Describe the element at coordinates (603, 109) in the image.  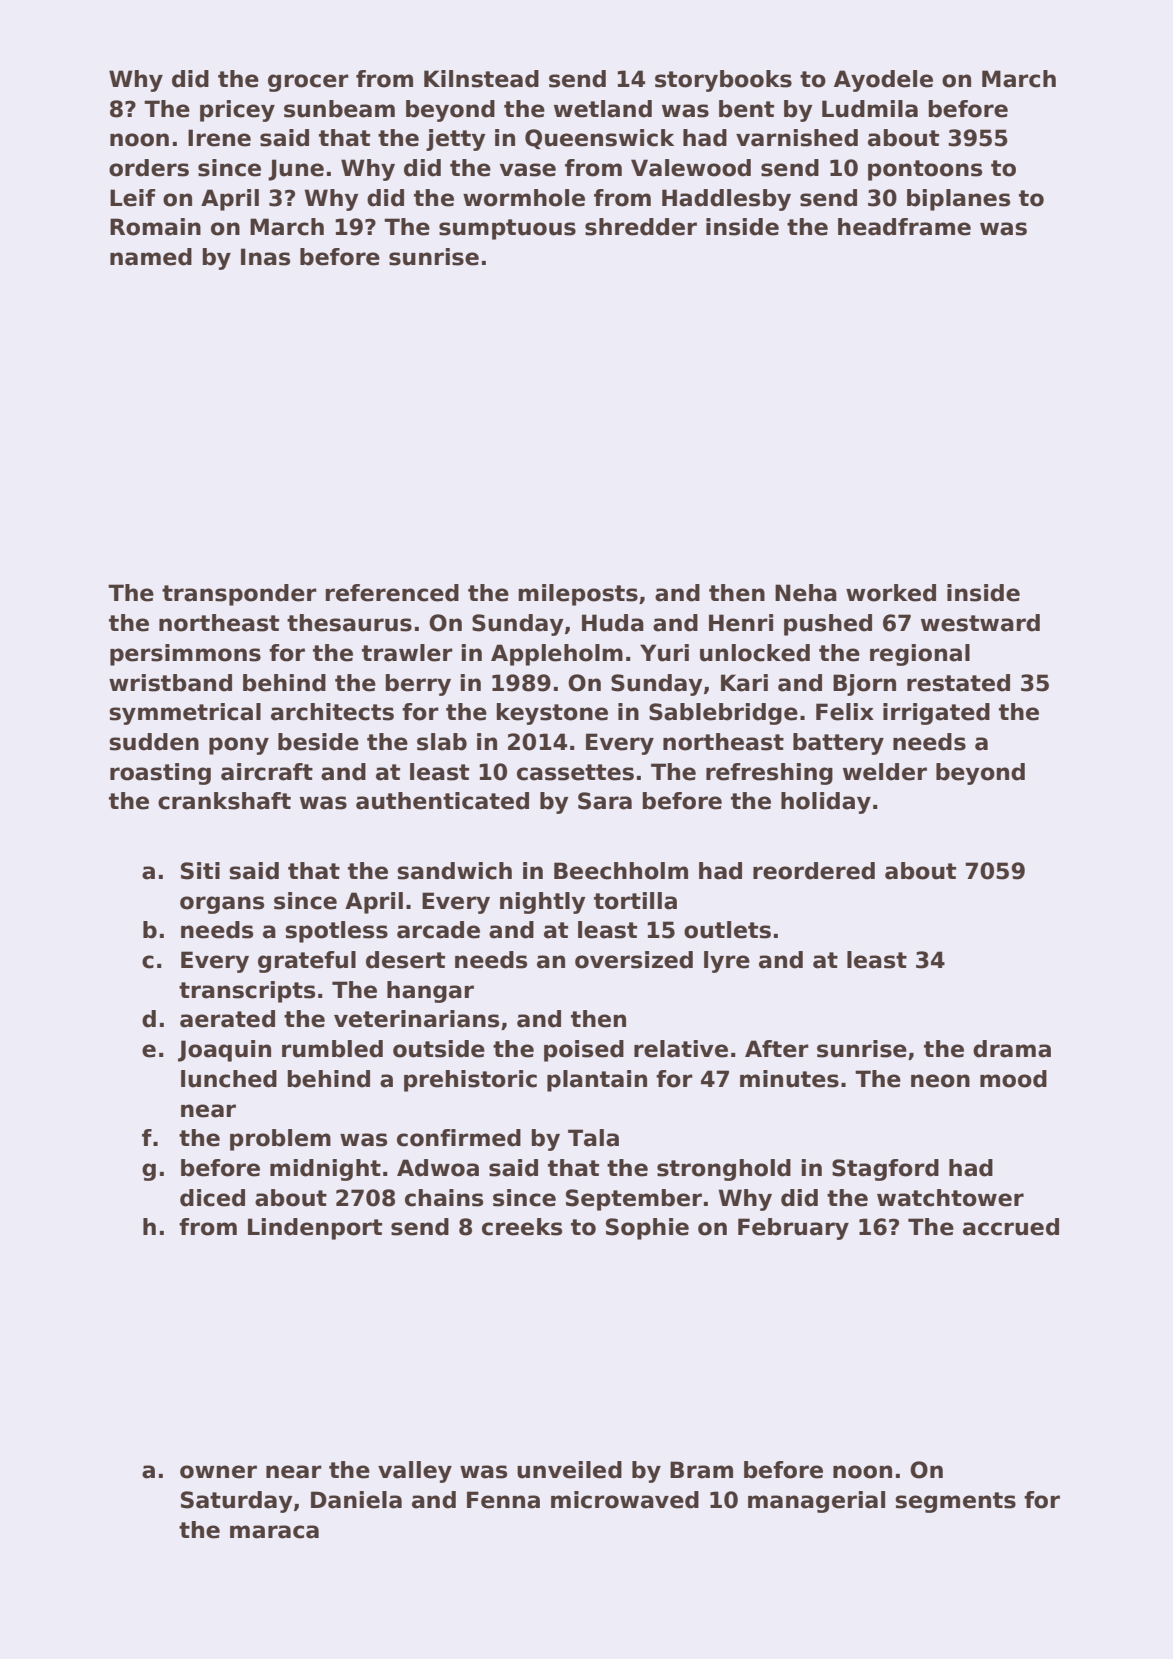
I see `wetland` at that location.
